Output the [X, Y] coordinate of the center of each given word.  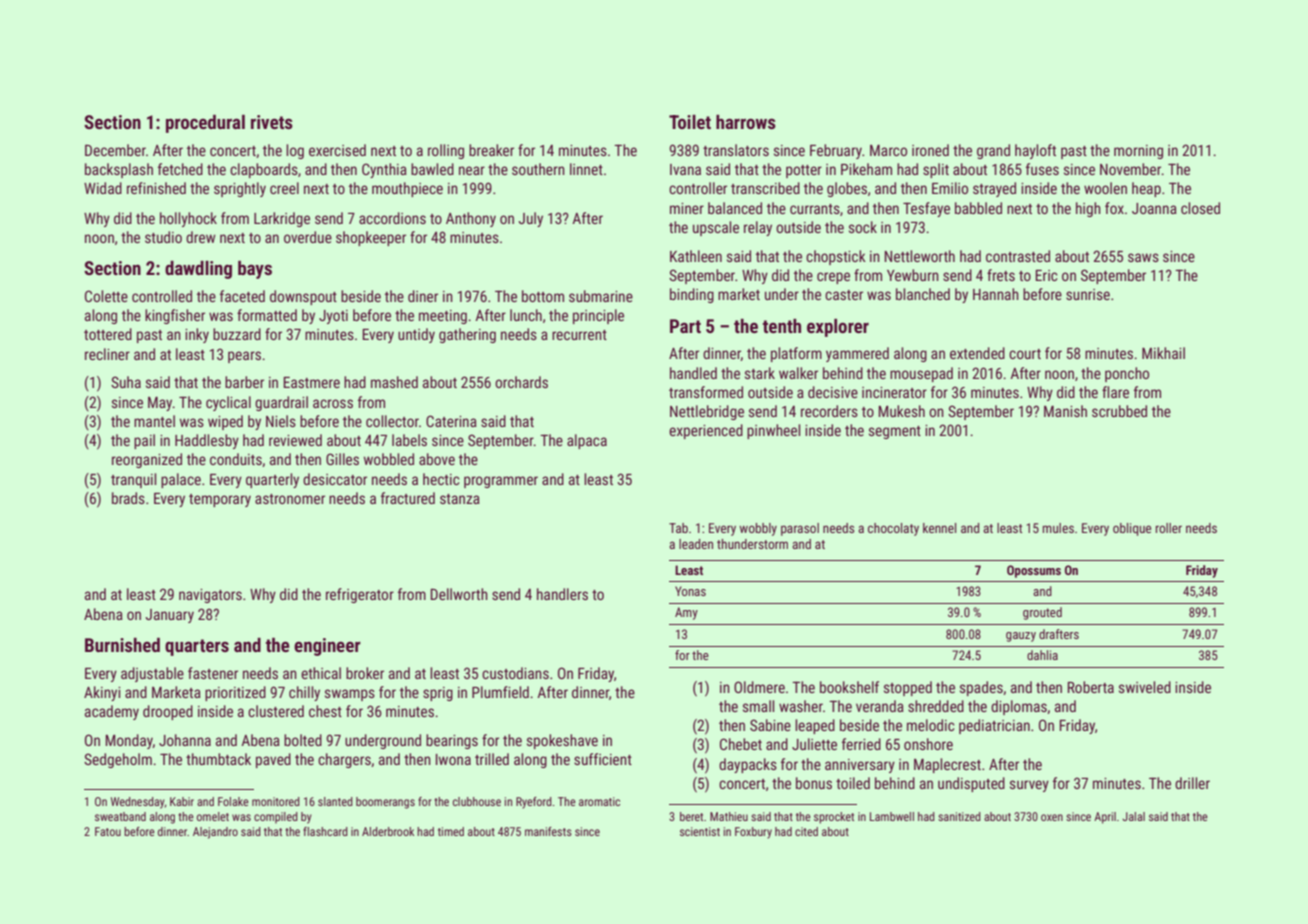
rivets [272, 122]
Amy [686, 613]
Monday [129, 741]
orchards [521, 382]
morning [1138, 152]
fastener [213, 673]
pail [144, 441]
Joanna [1154, 208]
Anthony [471, 219]
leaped [815, 726]
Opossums [1034, 571]
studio [163, 237]
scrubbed [1119, 411]
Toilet [690, 122]
